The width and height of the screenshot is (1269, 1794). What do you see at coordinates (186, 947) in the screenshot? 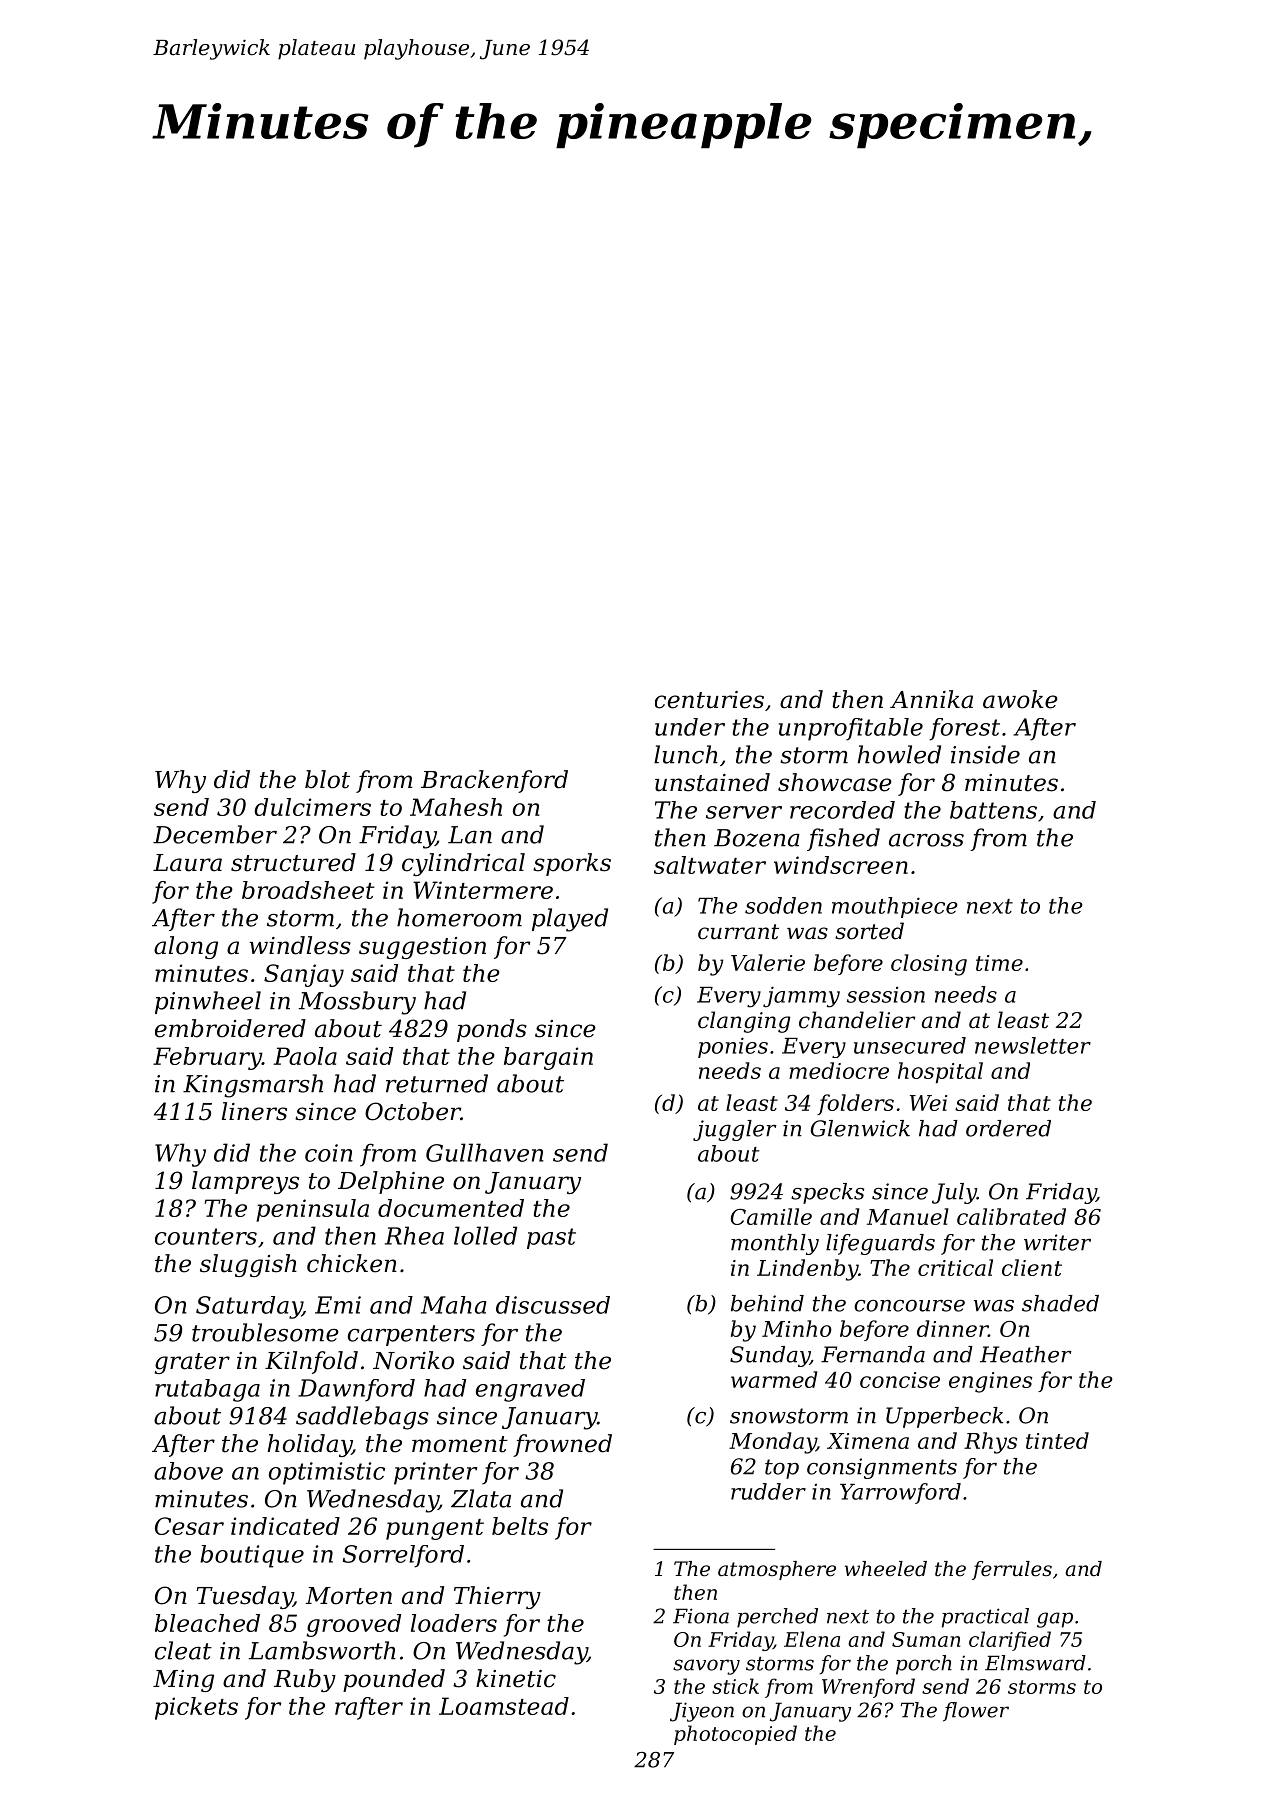
I see `along` at bounding box center [186, 947].
